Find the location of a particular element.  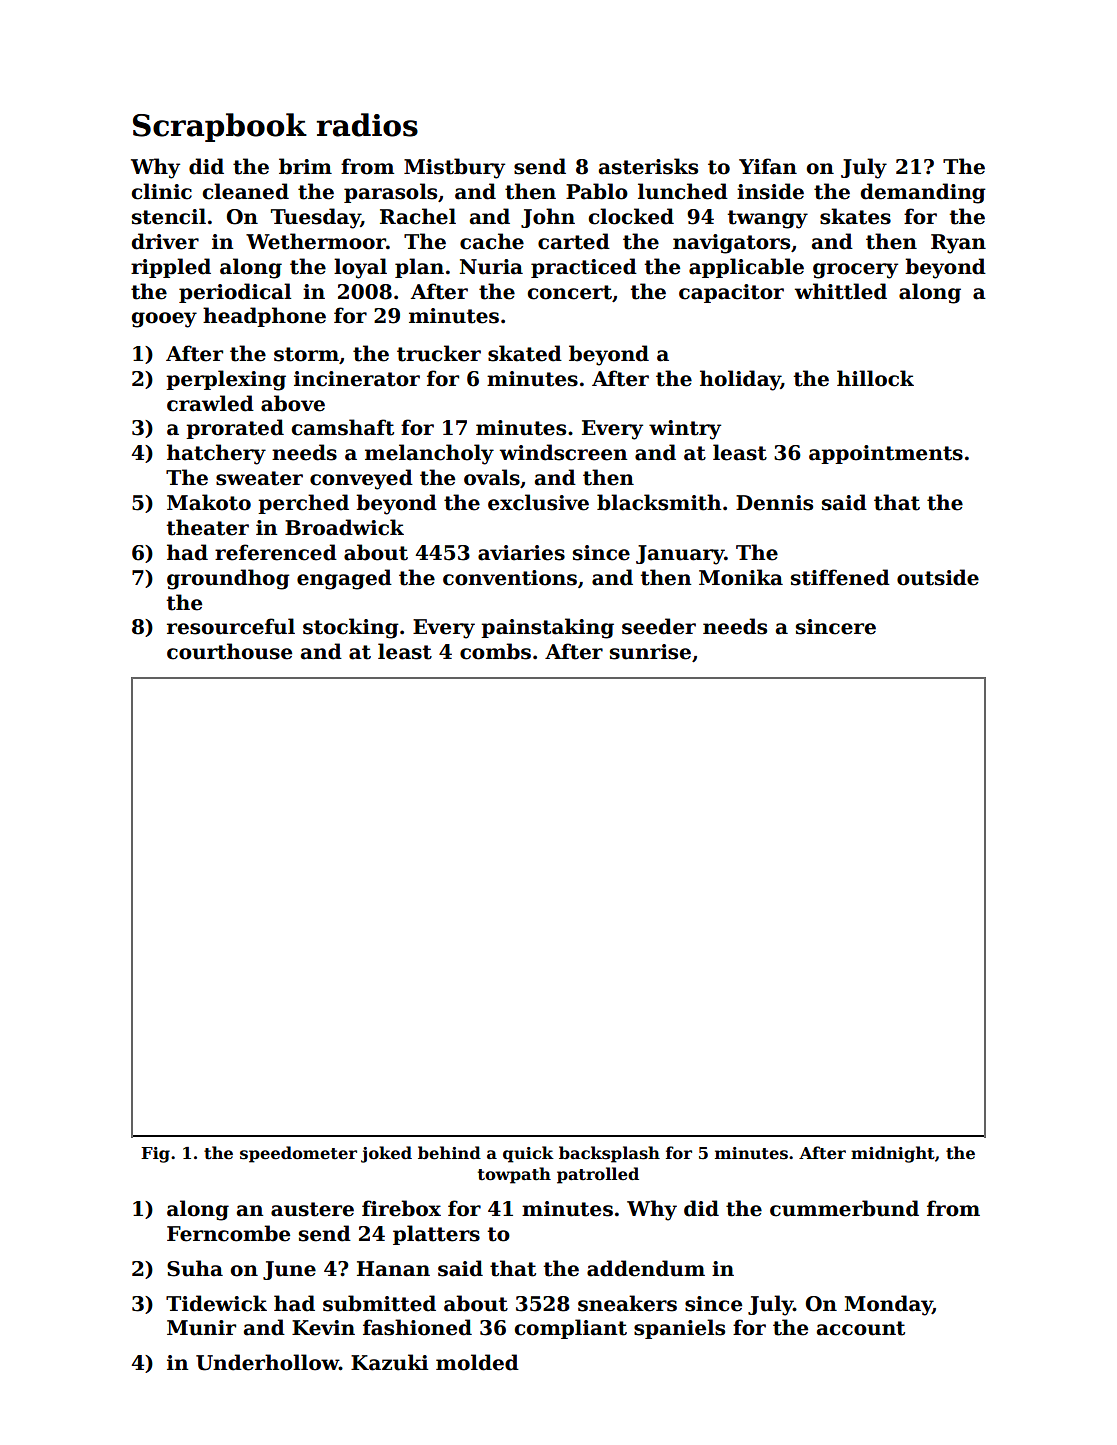

midnight is located at coordinates (893, 1154).
